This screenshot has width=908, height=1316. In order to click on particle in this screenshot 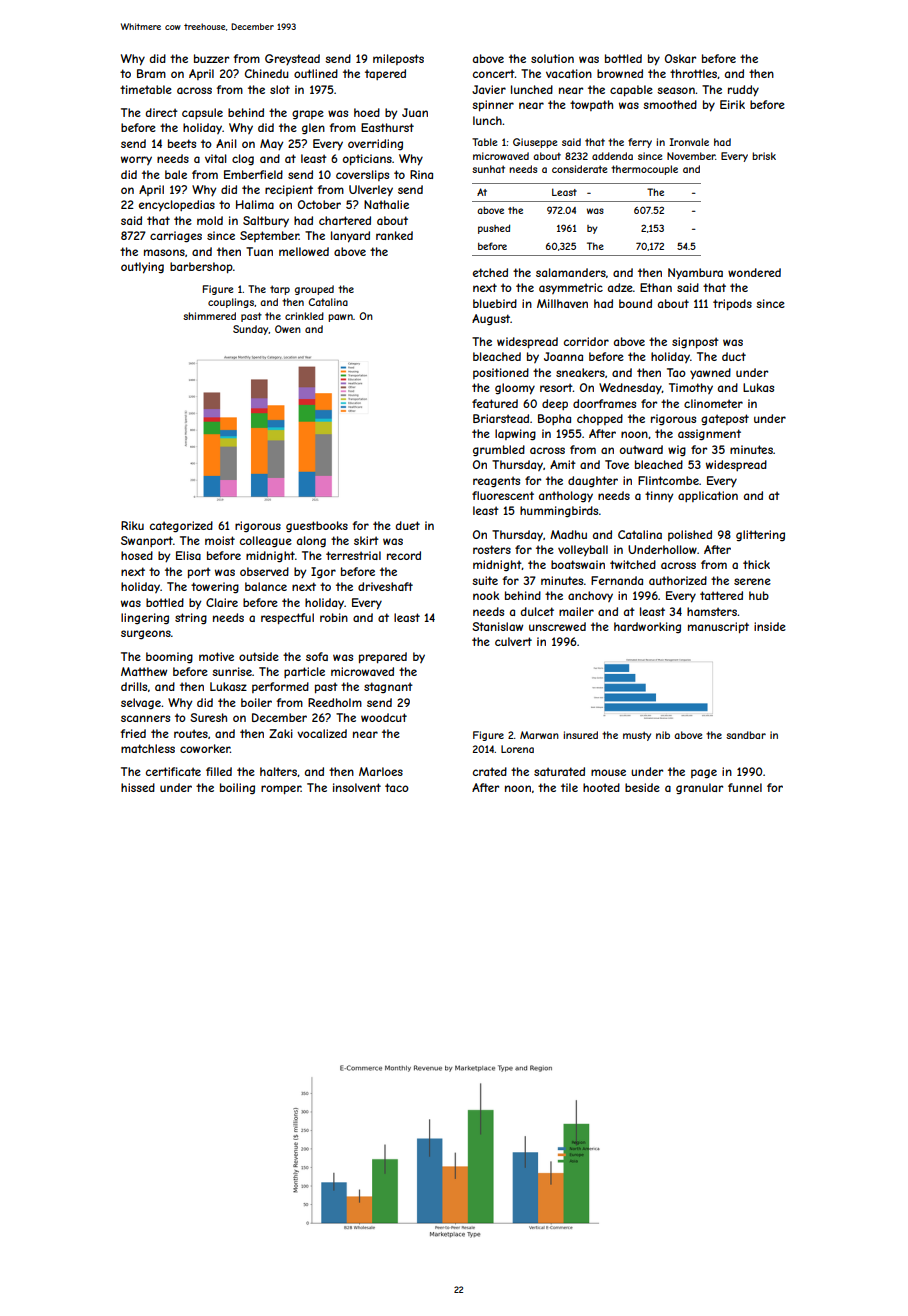, I will do `click(304, 672)`.
